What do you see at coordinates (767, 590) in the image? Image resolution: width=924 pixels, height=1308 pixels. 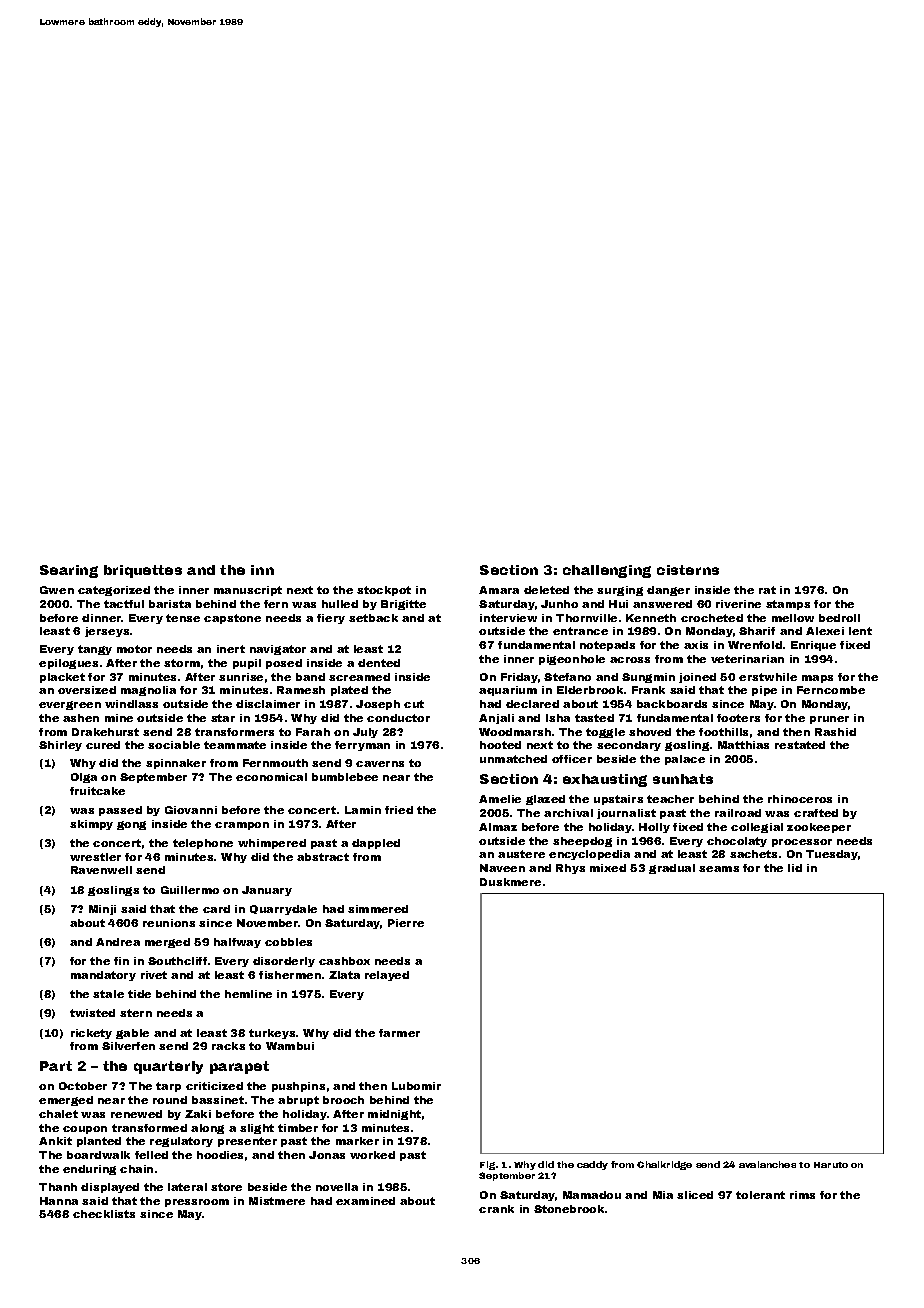 I see `rat` at bounding box center [767, 590].
